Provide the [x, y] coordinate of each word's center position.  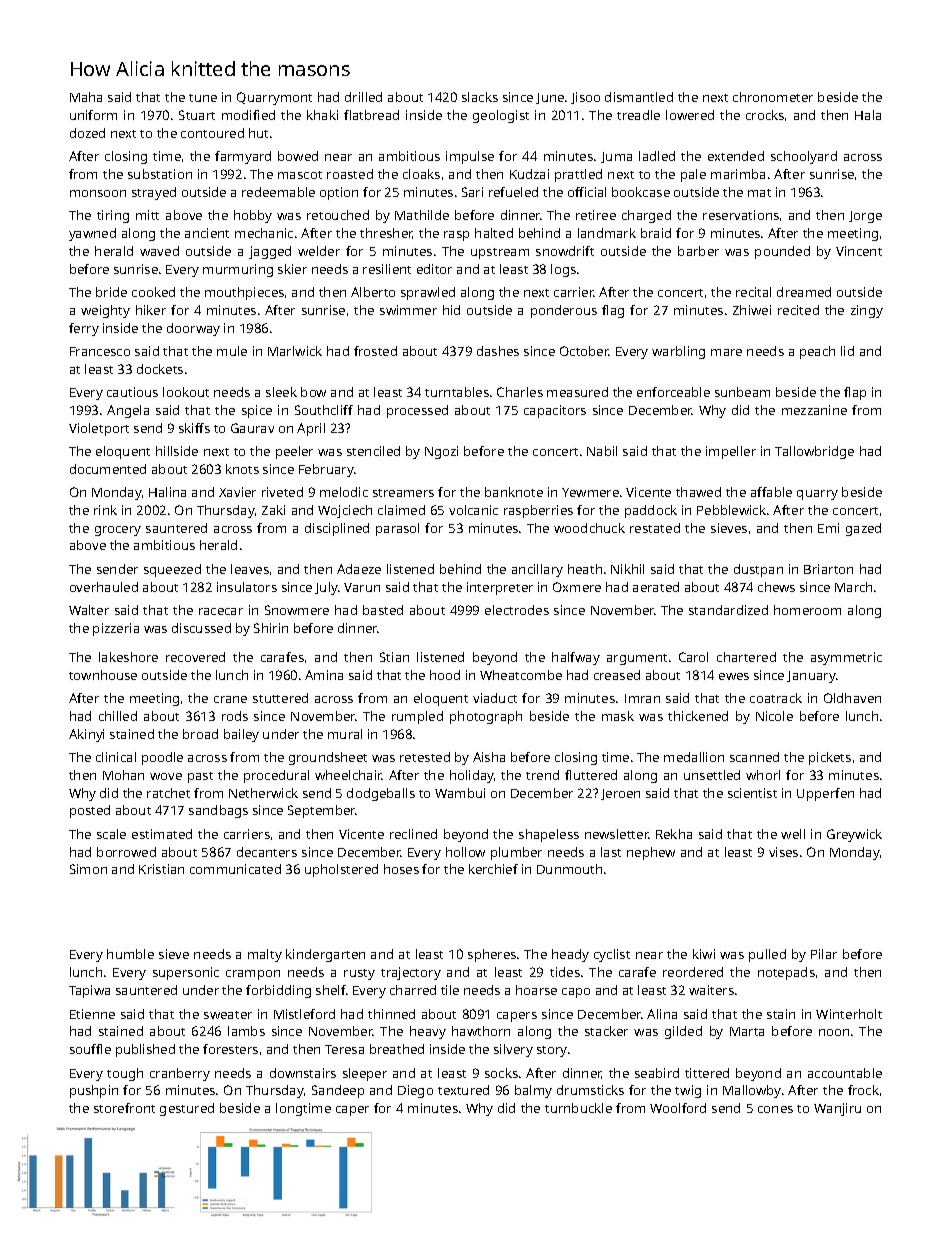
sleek [281, 392]
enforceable [673, 392]
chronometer [773, 97]
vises [783, 852]
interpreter [500, 588]
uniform [93, 115]
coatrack [776, 698]
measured [577, 392]
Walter [89, 610]
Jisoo [585, 98]
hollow [465, 852]
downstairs [303, 1073]
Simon [88, 869]
